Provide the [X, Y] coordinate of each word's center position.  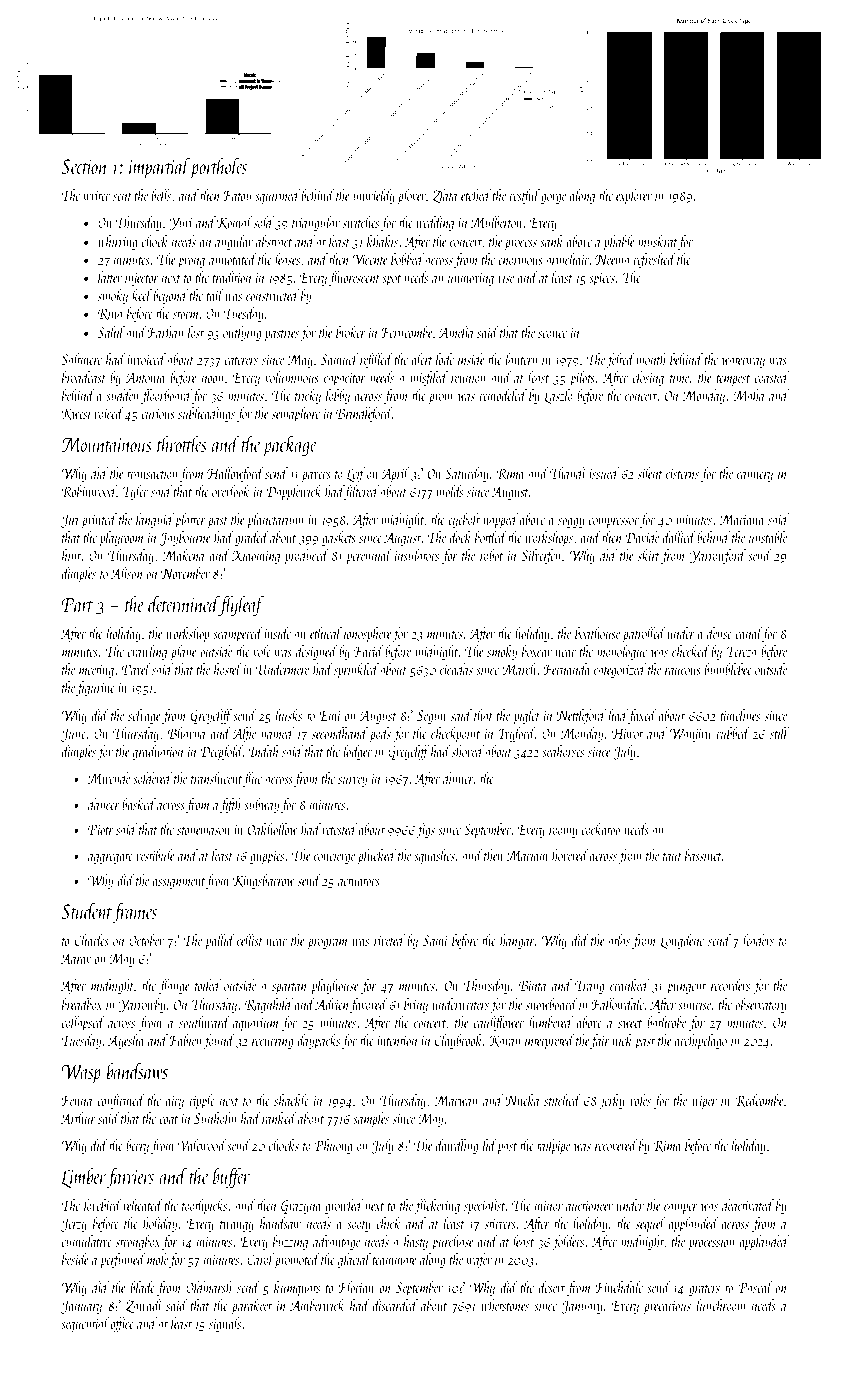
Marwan [456, 1100]
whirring [118, 242]
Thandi [567, 473]
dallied [679, 537]
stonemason [203, 831]
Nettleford [581, 716]
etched [476, 195]
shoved [468, 751]
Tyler [135, 492]
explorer [634, 196]
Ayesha [126, 1041]
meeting [96, 671]
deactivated [748, 1205]
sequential [85, 1325]
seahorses [563, 751]
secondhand [340, 733]
